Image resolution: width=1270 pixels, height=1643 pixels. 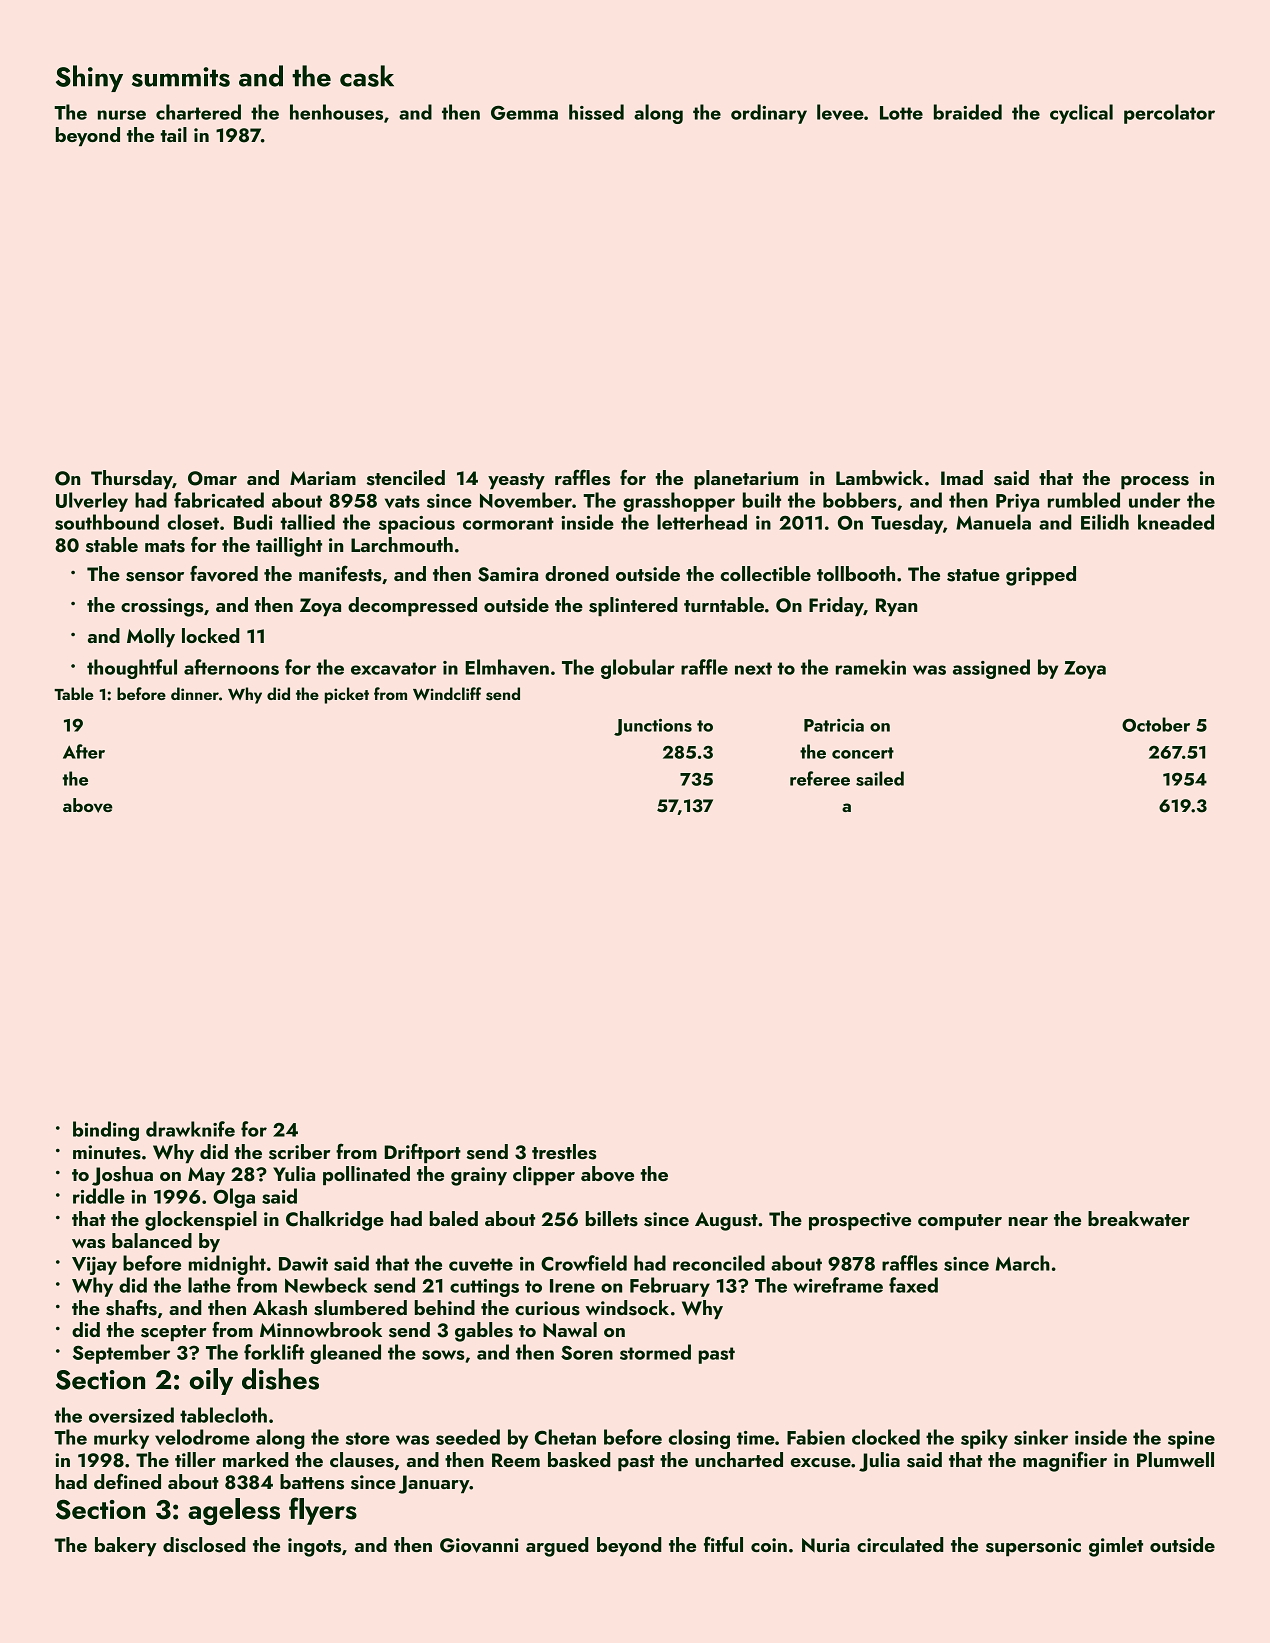 What do you see at coordinates (190, 1129) in the screenshot?
I see `drawknife` at bounding box center [190, 1129].
